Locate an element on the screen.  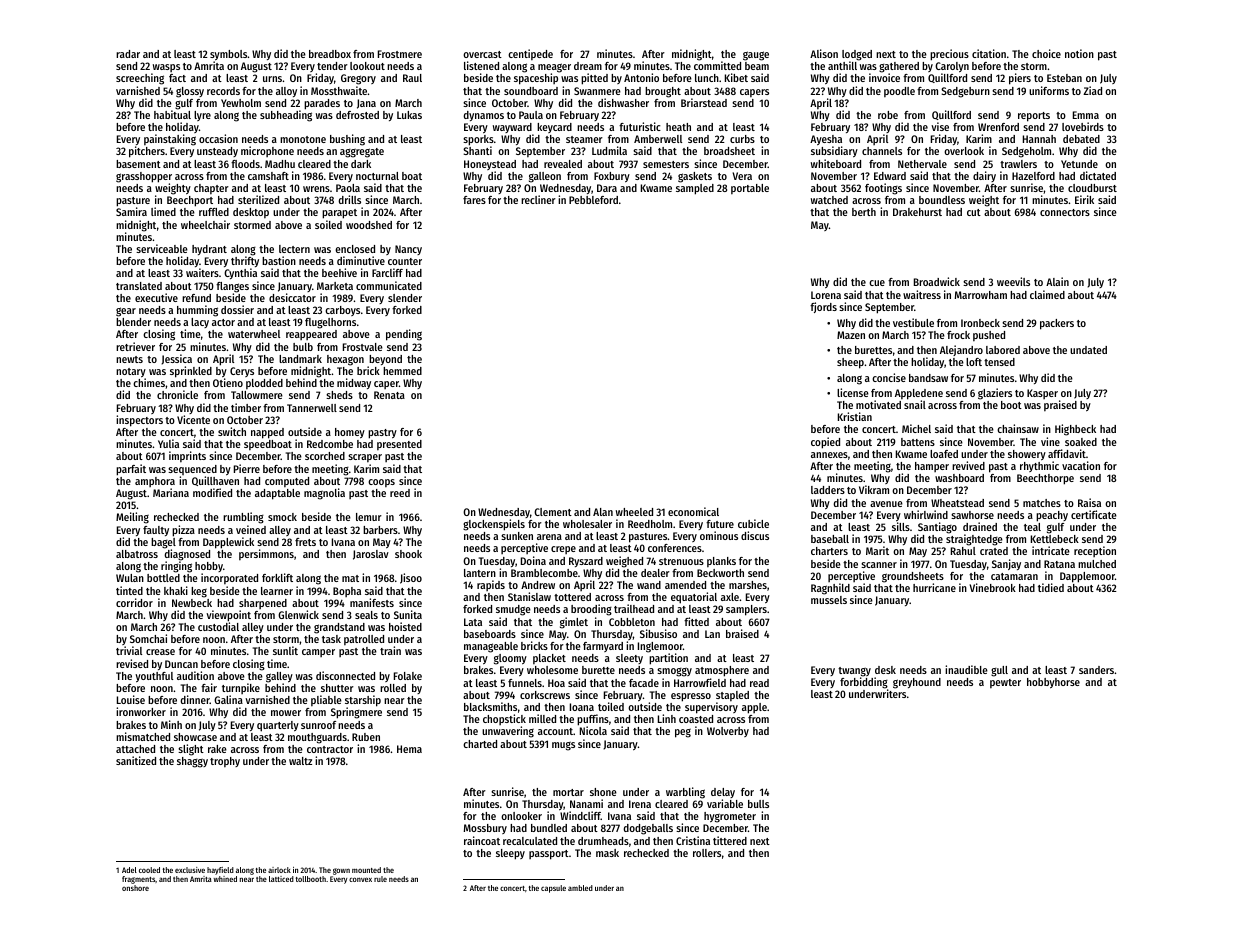
Linh is located at coordinates (667, 718).
